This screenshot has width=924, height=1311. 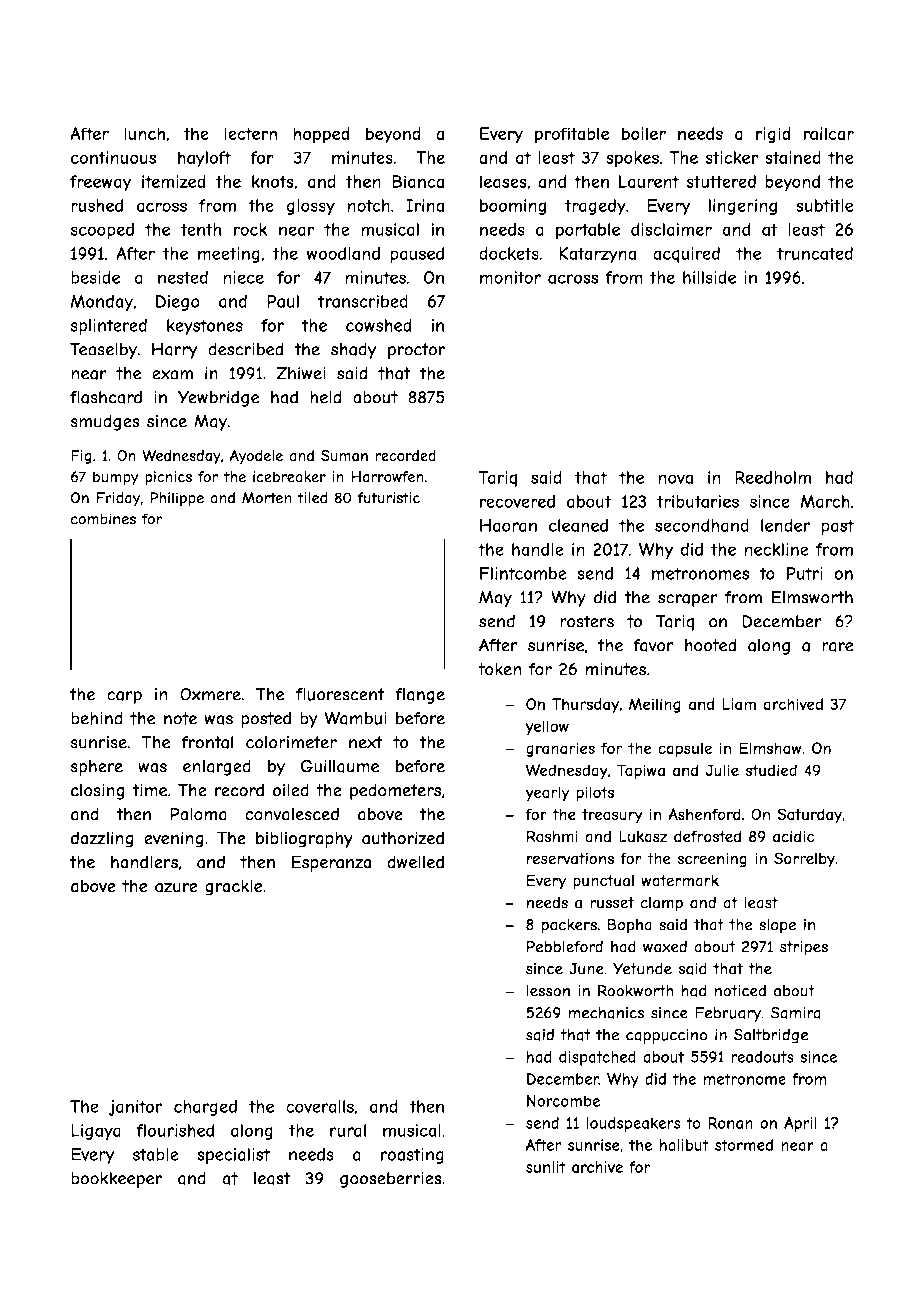 I want to click on bookkeeper, so click(x=116, y=1180).
